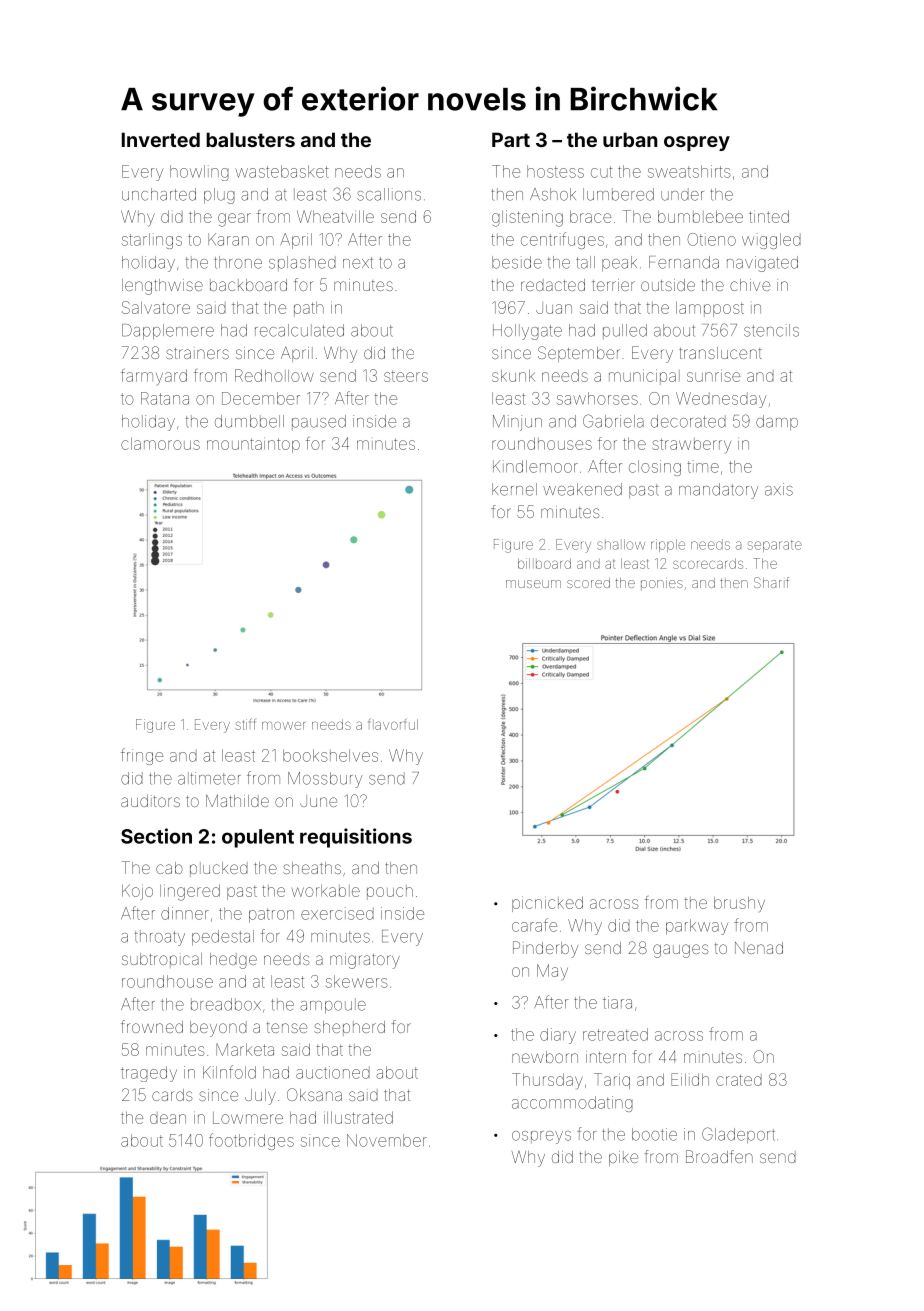 This image has height=1311, width=924. I want to click on requisitions, so click(356, 838).
